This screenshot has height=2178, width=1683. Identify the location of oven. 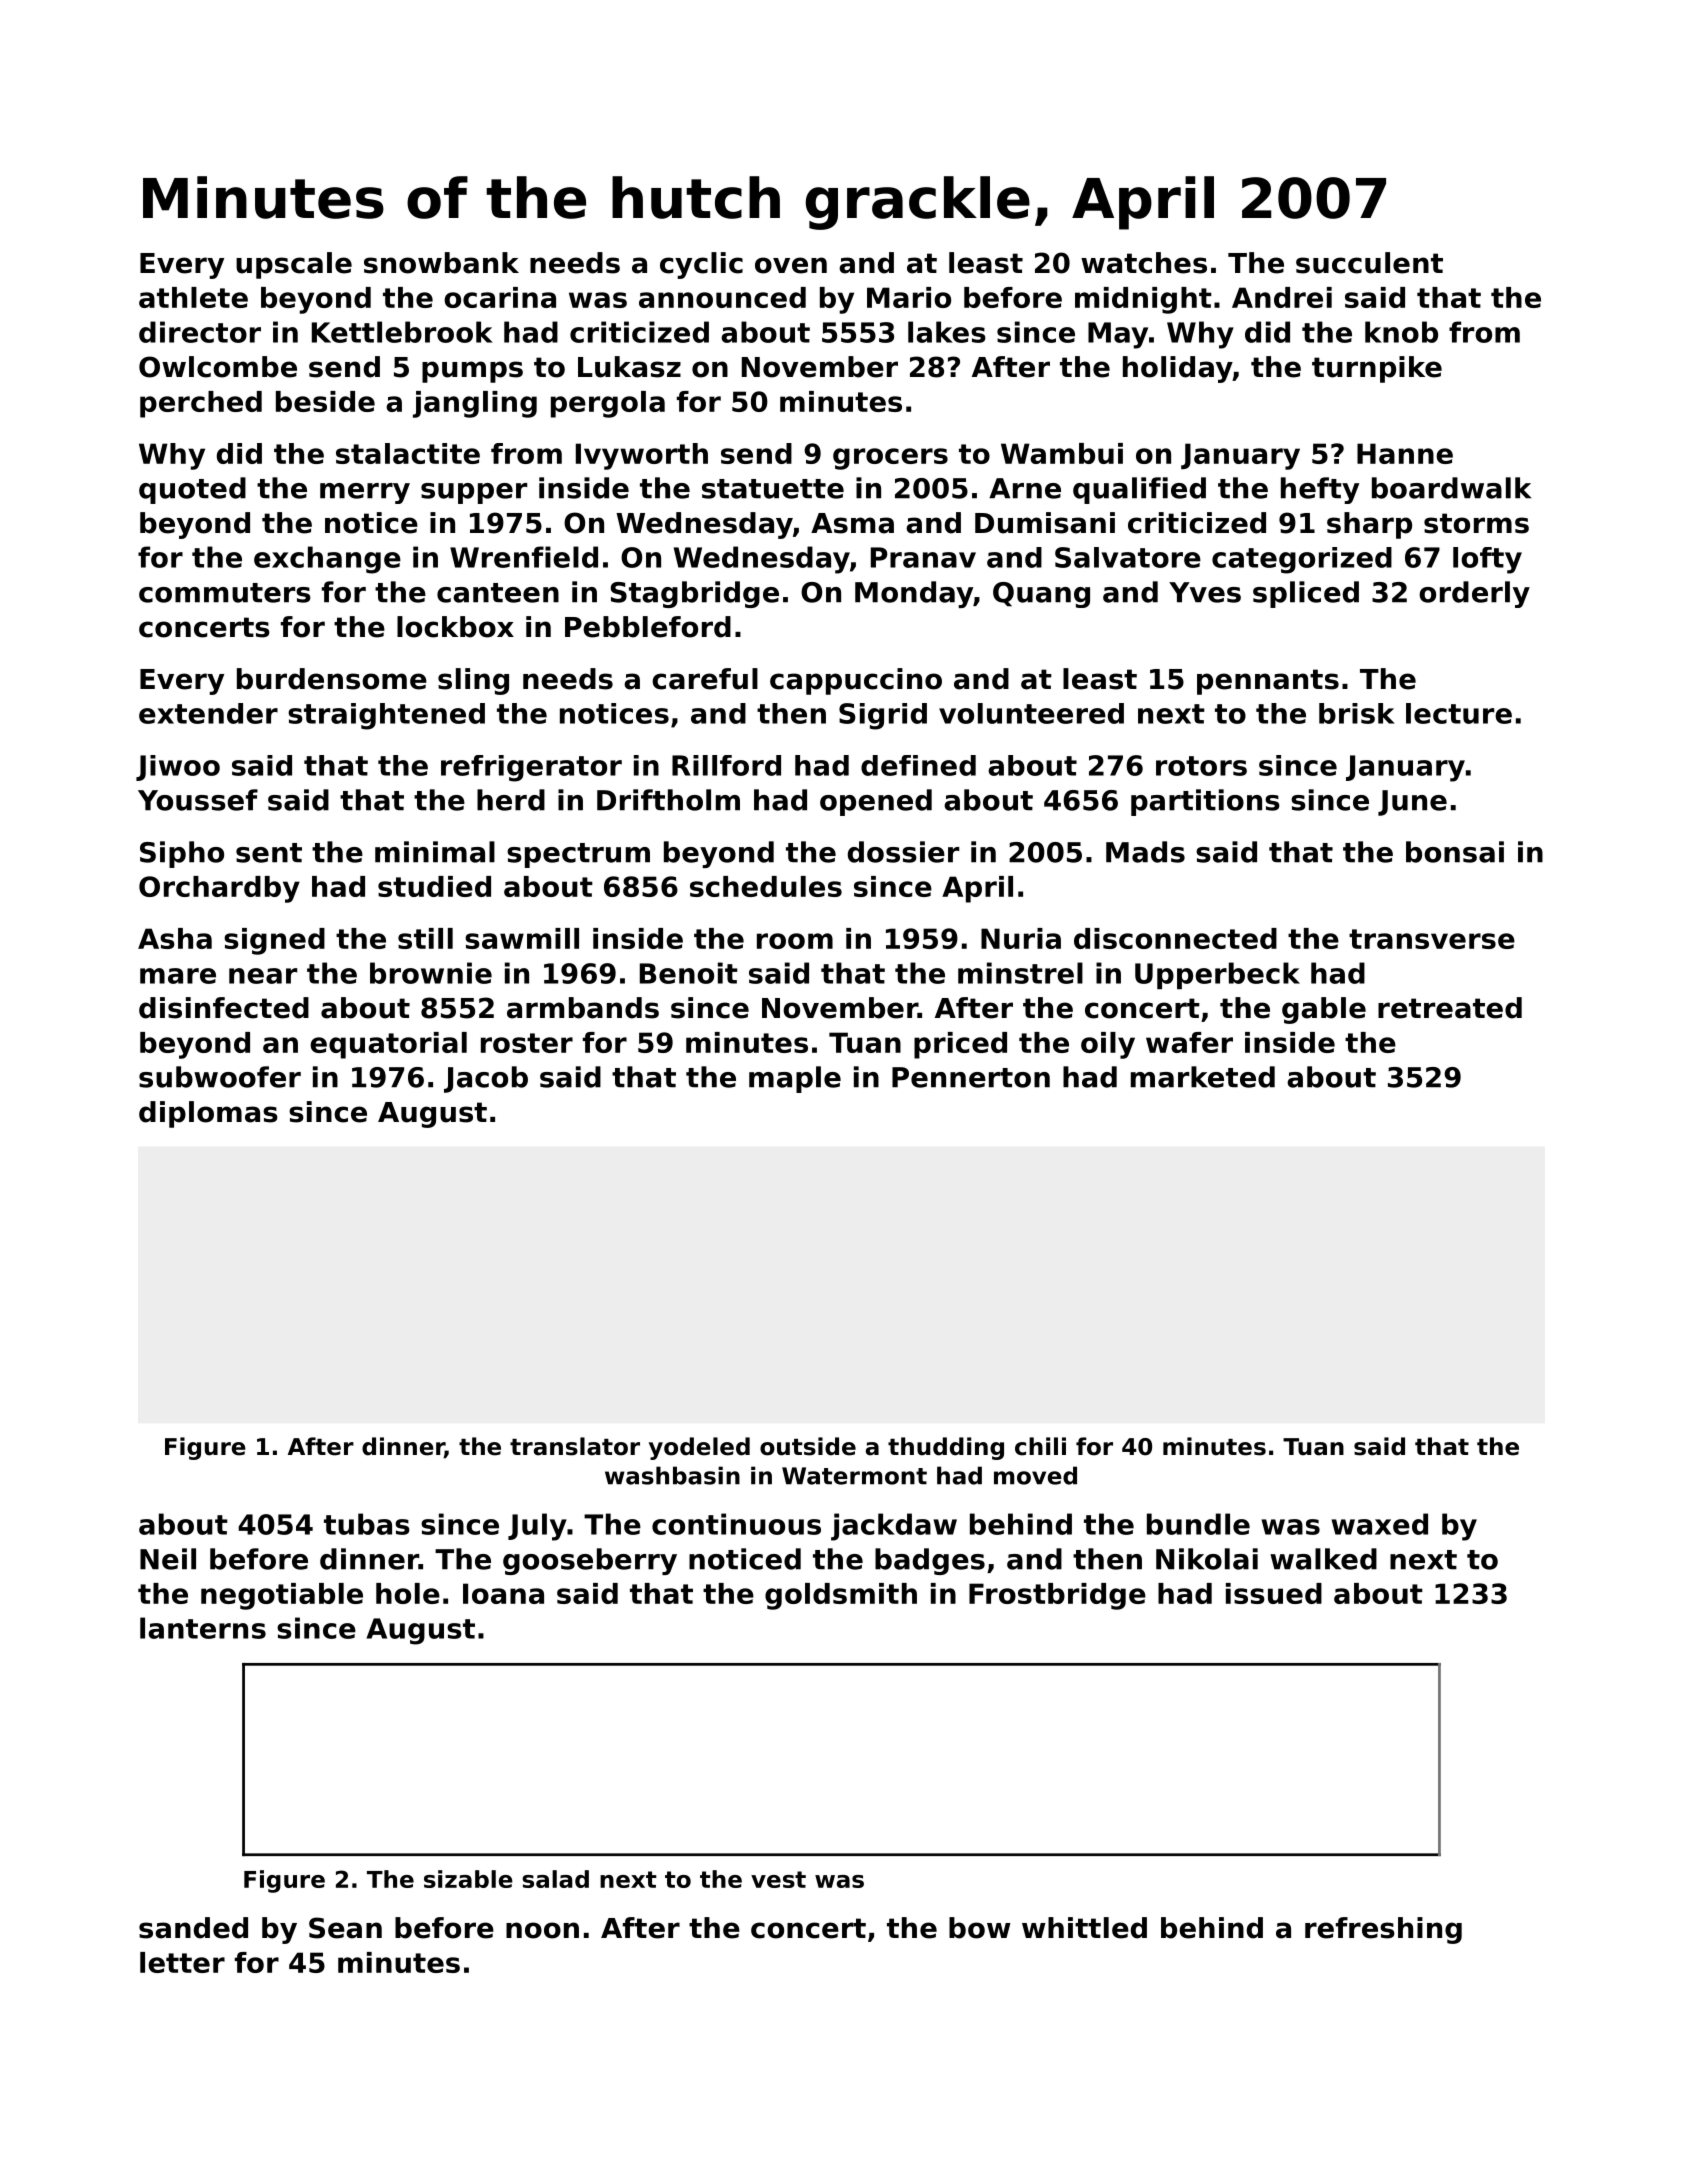
(791, 265).
